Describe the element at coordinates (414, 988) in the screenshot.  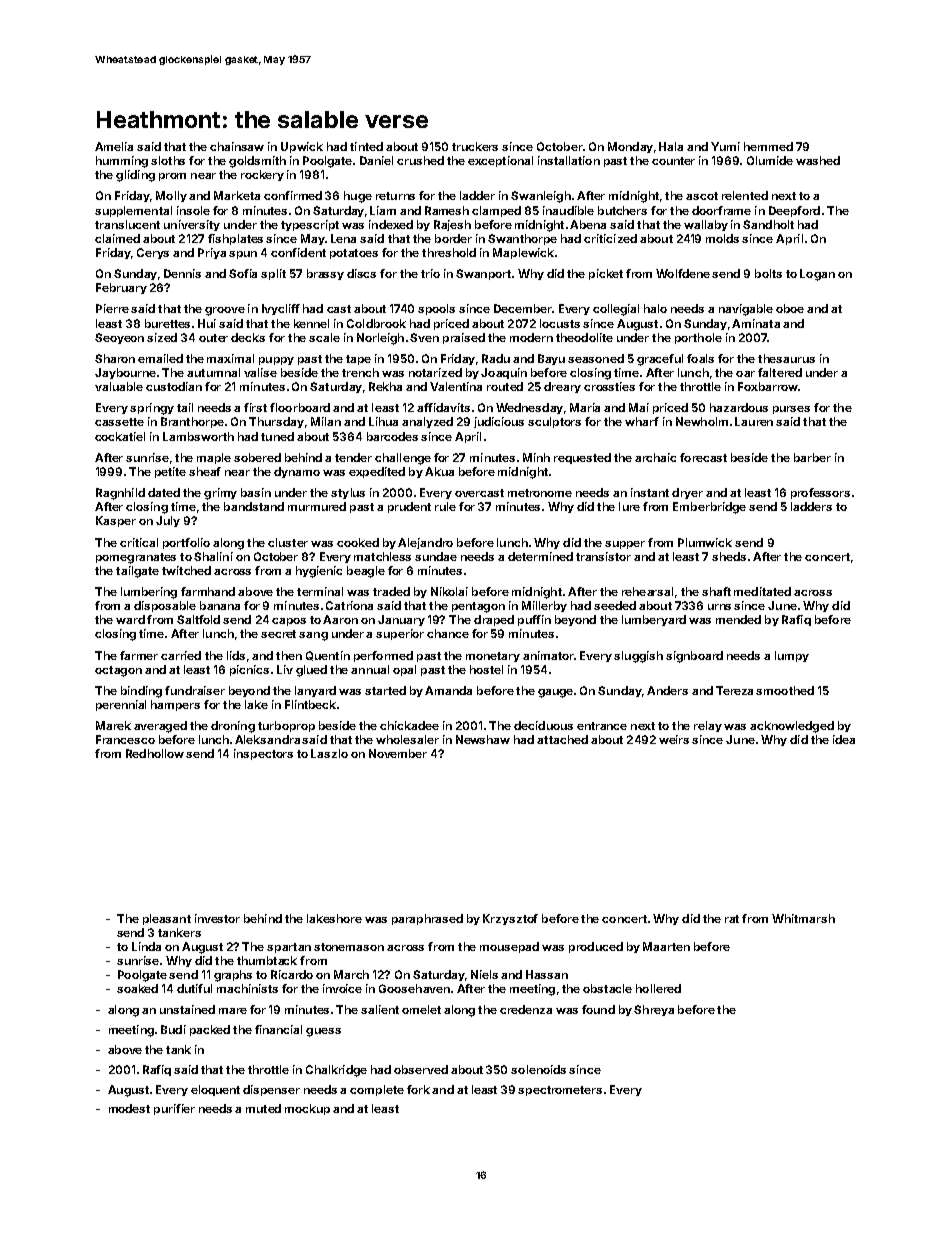
I see `Goosehaven` at that location.
